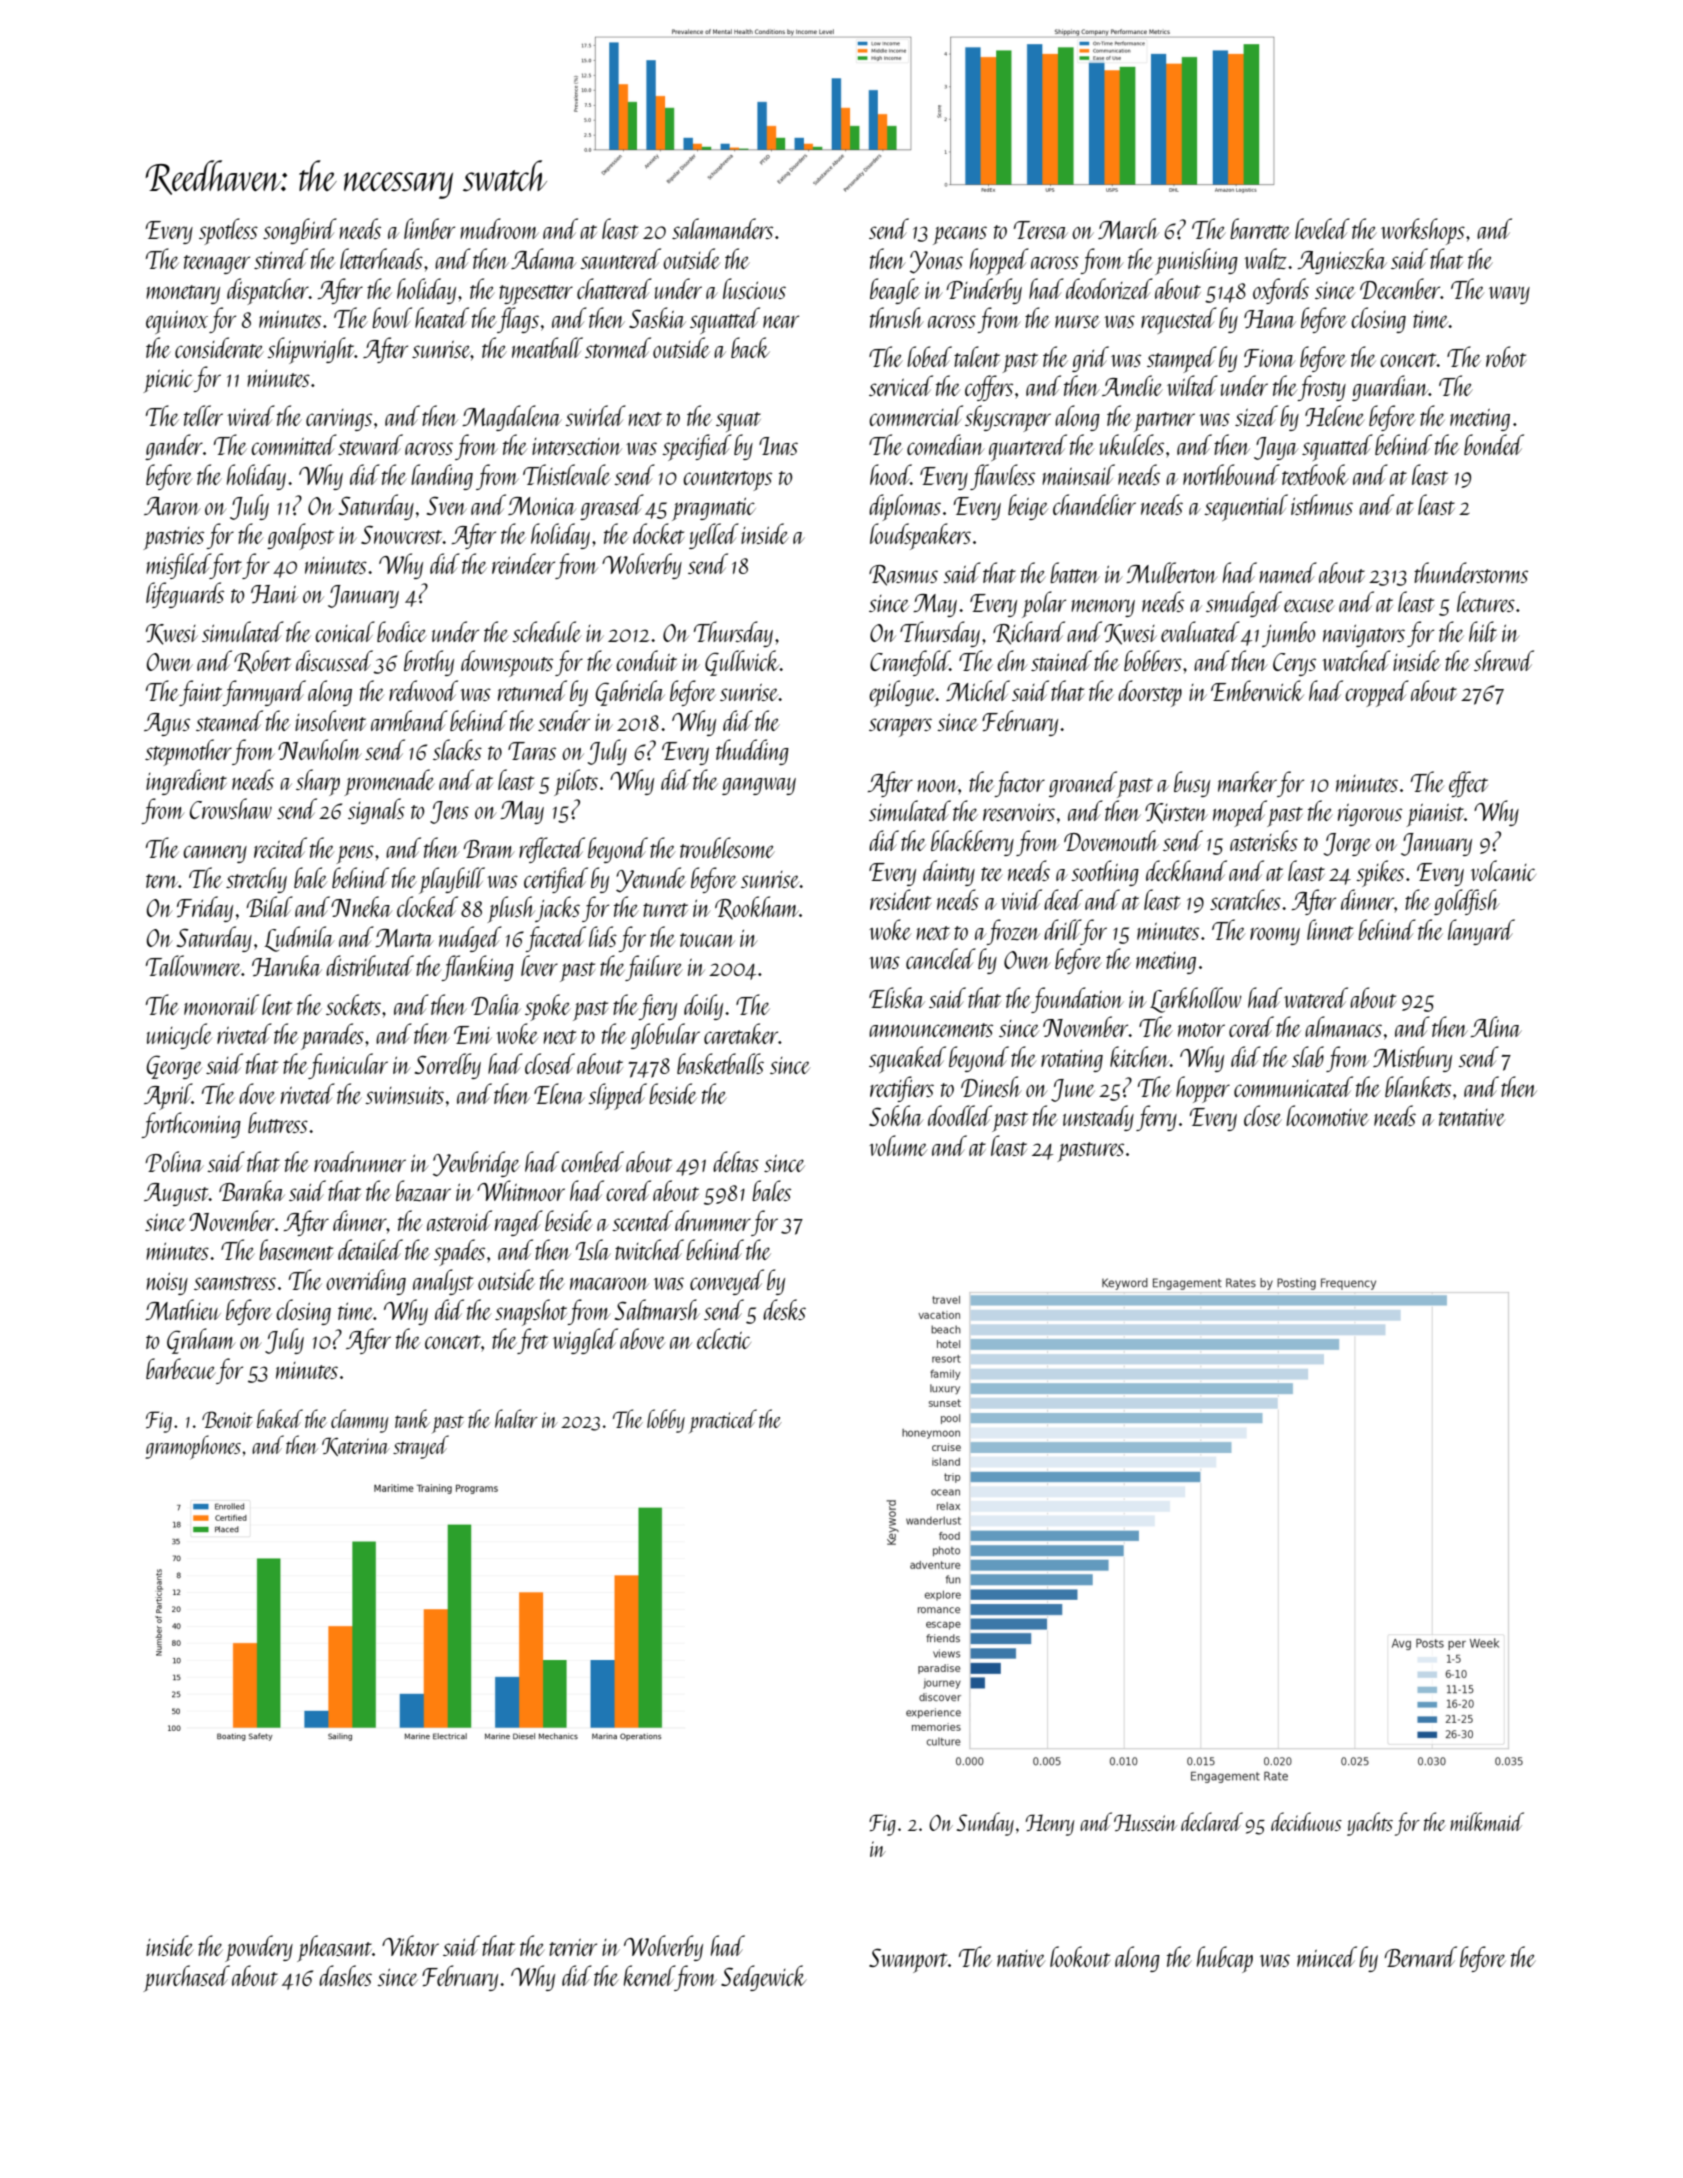 This screenshot has width=1683, height=2178. What do you see at coordinates (1327, 1956) in the screenshot?
I see `minced` at bounding box center [1327, 1956].
